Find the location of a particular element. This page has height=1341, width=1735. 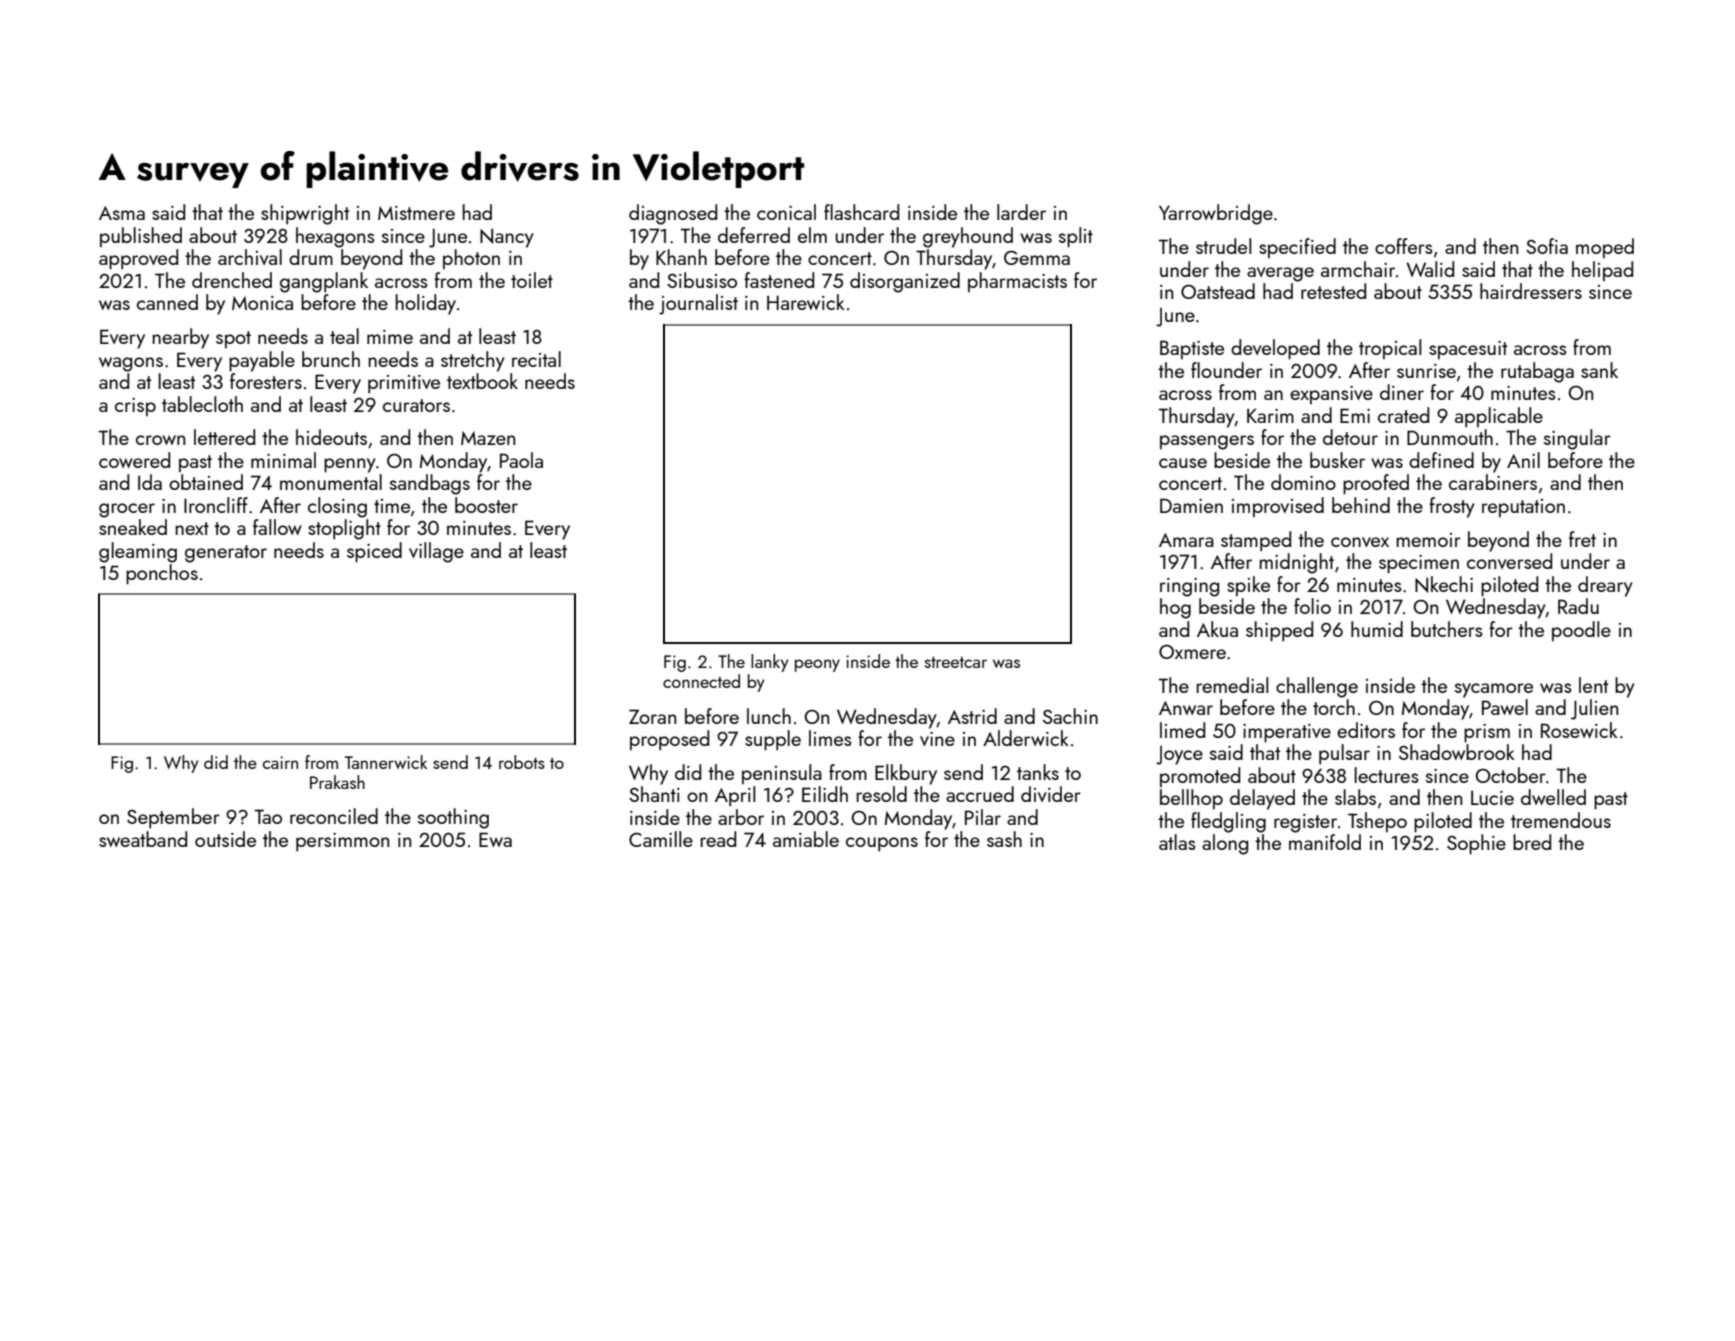

cairn is located at coordinates (280, 762).
